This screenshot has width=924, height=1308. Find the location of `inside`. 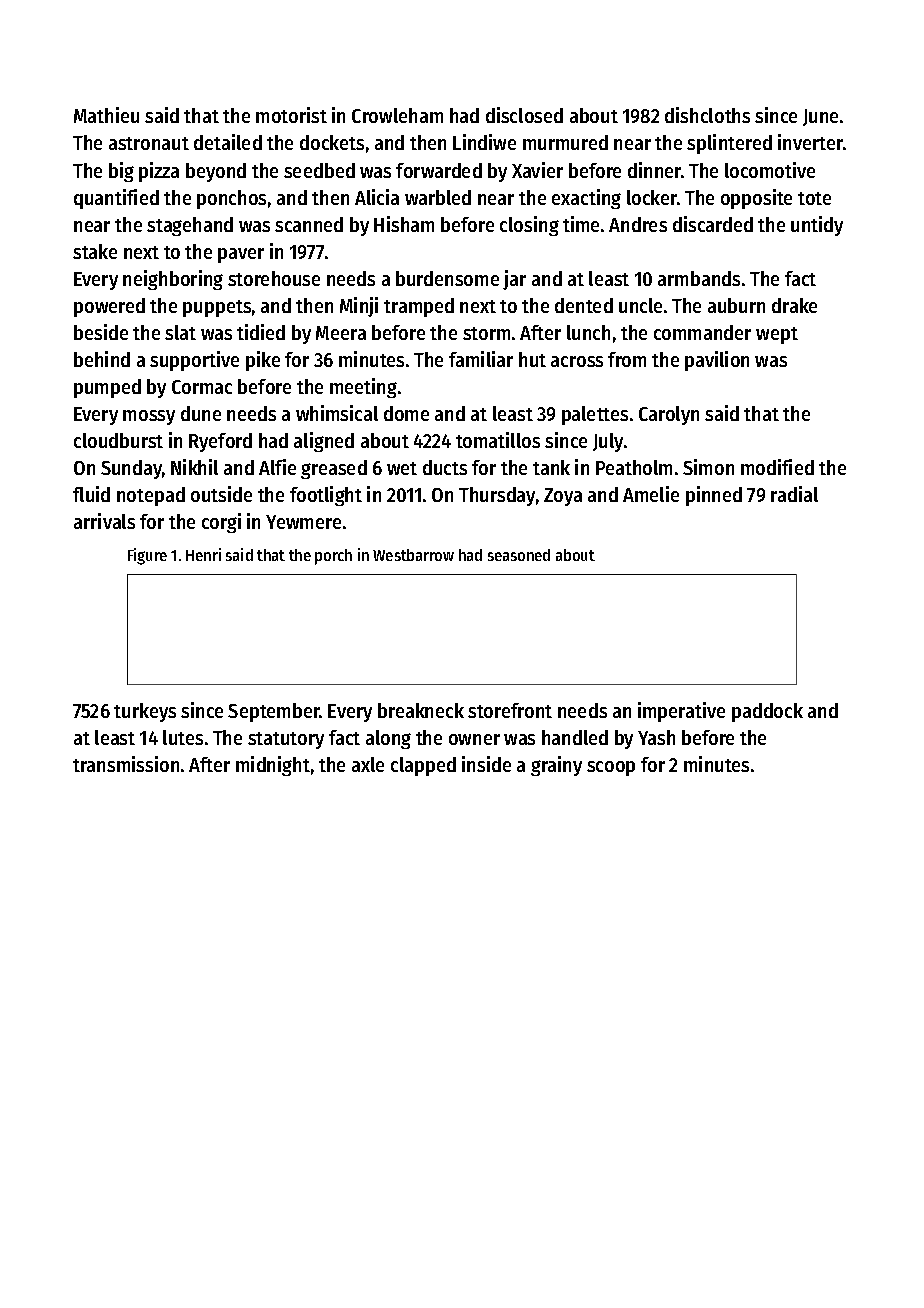

inside is located at coordinates (486, 764).
